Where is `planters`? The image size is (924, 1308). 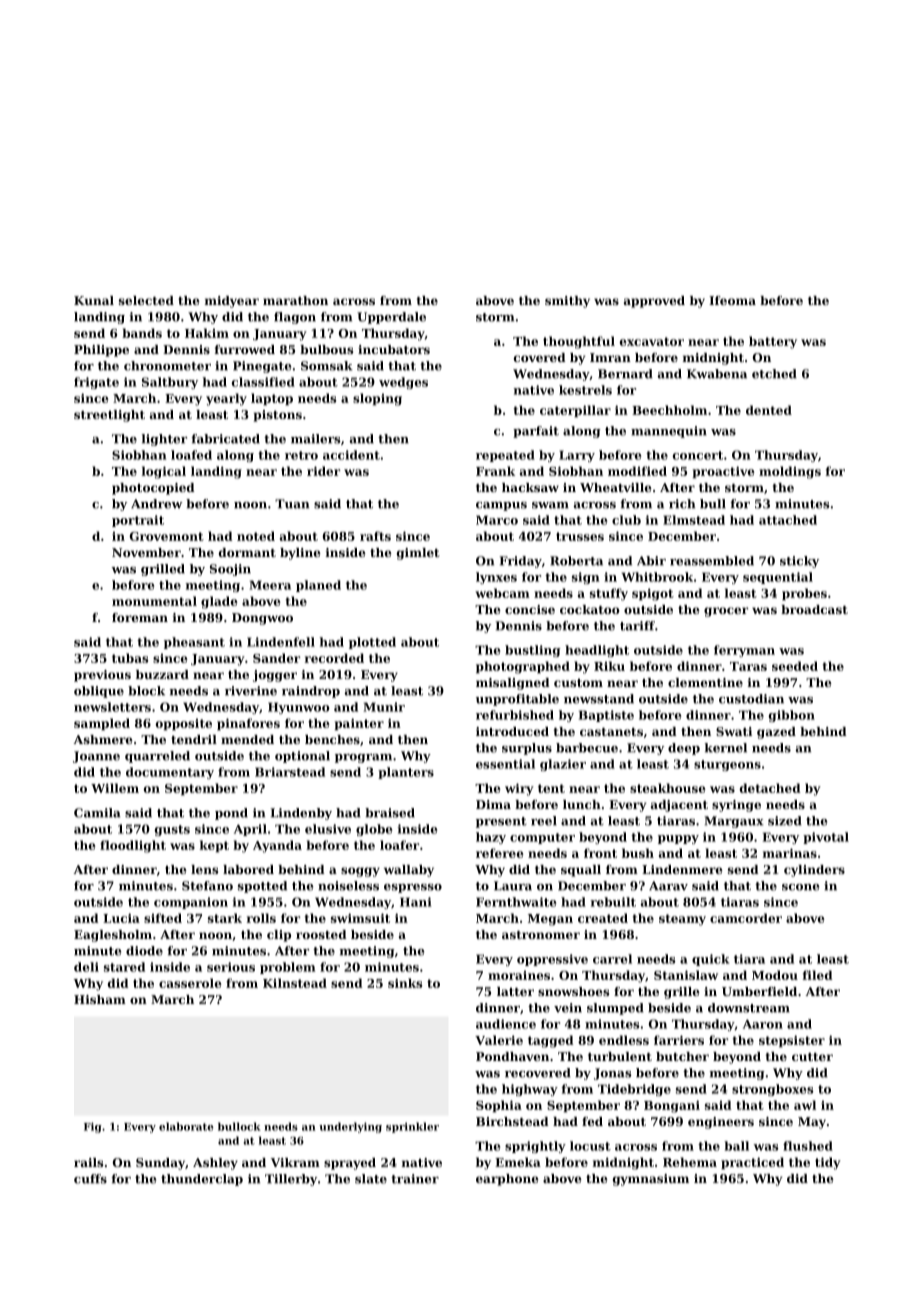
planters is located at coordinates (406, 773).
